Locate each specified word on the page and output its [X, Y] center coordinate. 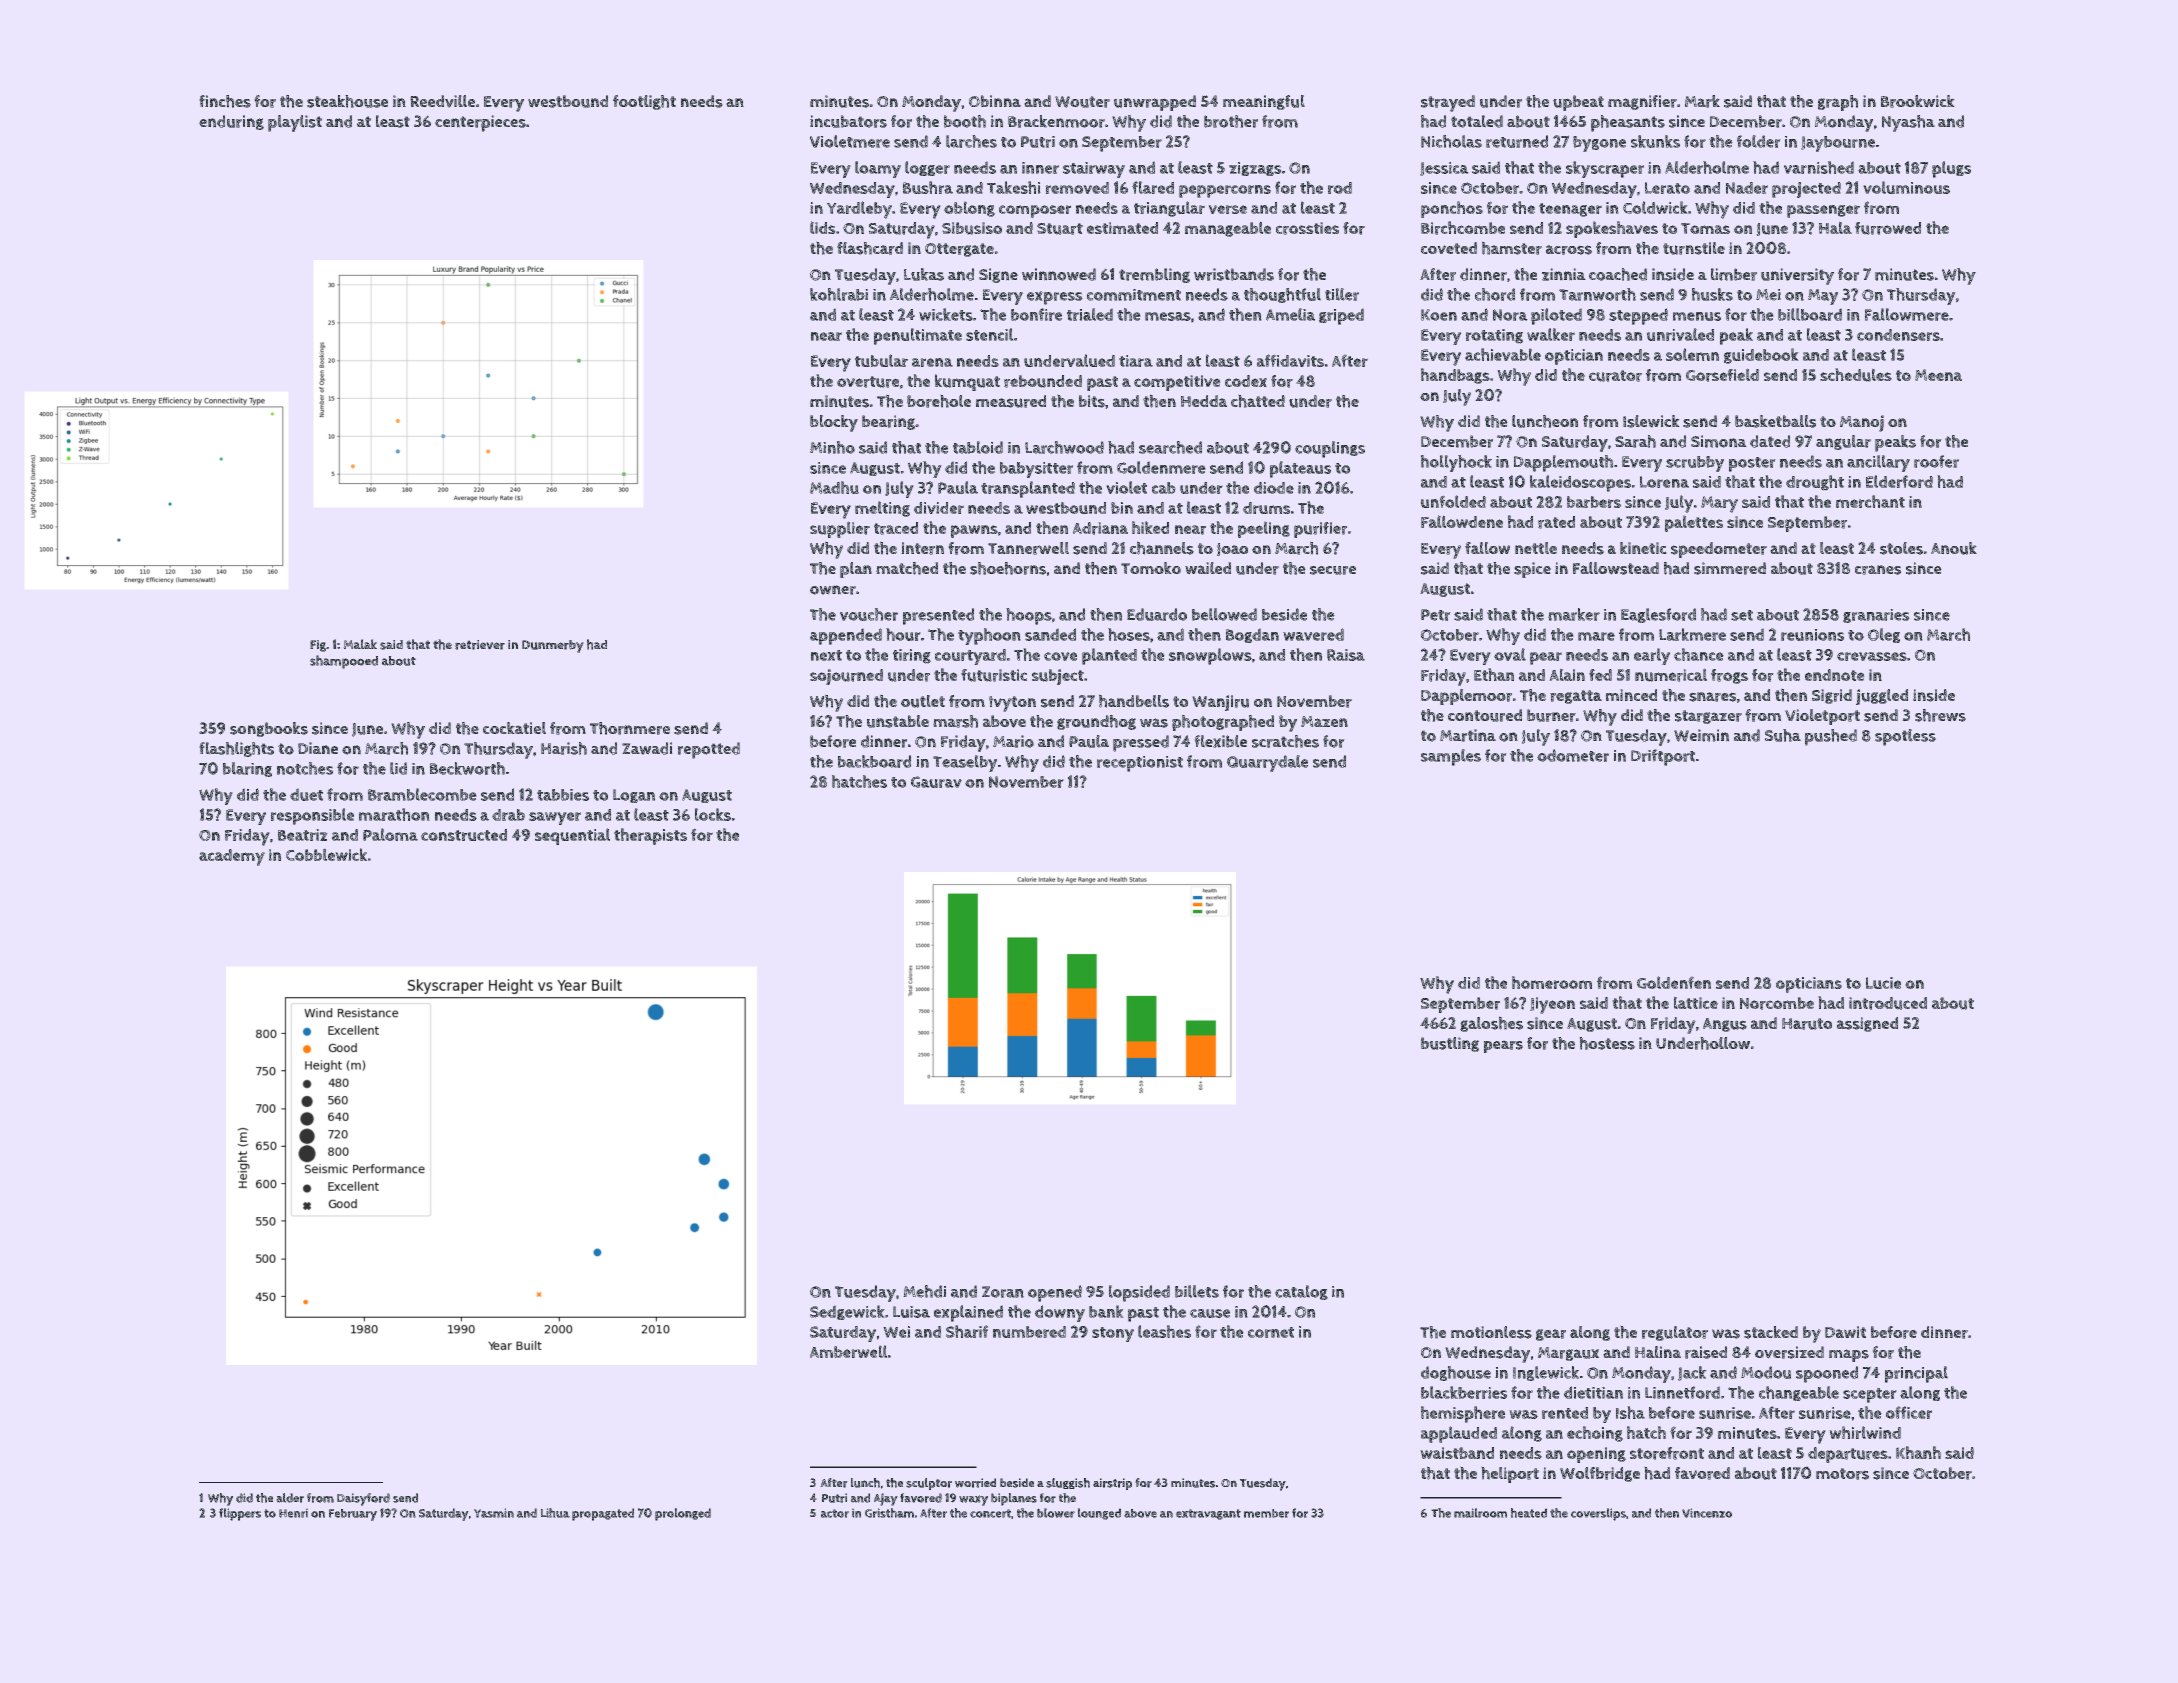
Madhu [834, 487]
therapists [650, 836]
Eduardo [1157, 614]
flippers [240, 1514]
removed [1077, 188]
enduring [231, 122]
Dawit [1845, 1332]
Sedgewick [847, 1312]
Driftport [1663, 757]
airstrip [1112, 1484]
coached [1618, 274]
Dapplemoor [1466, 697]
